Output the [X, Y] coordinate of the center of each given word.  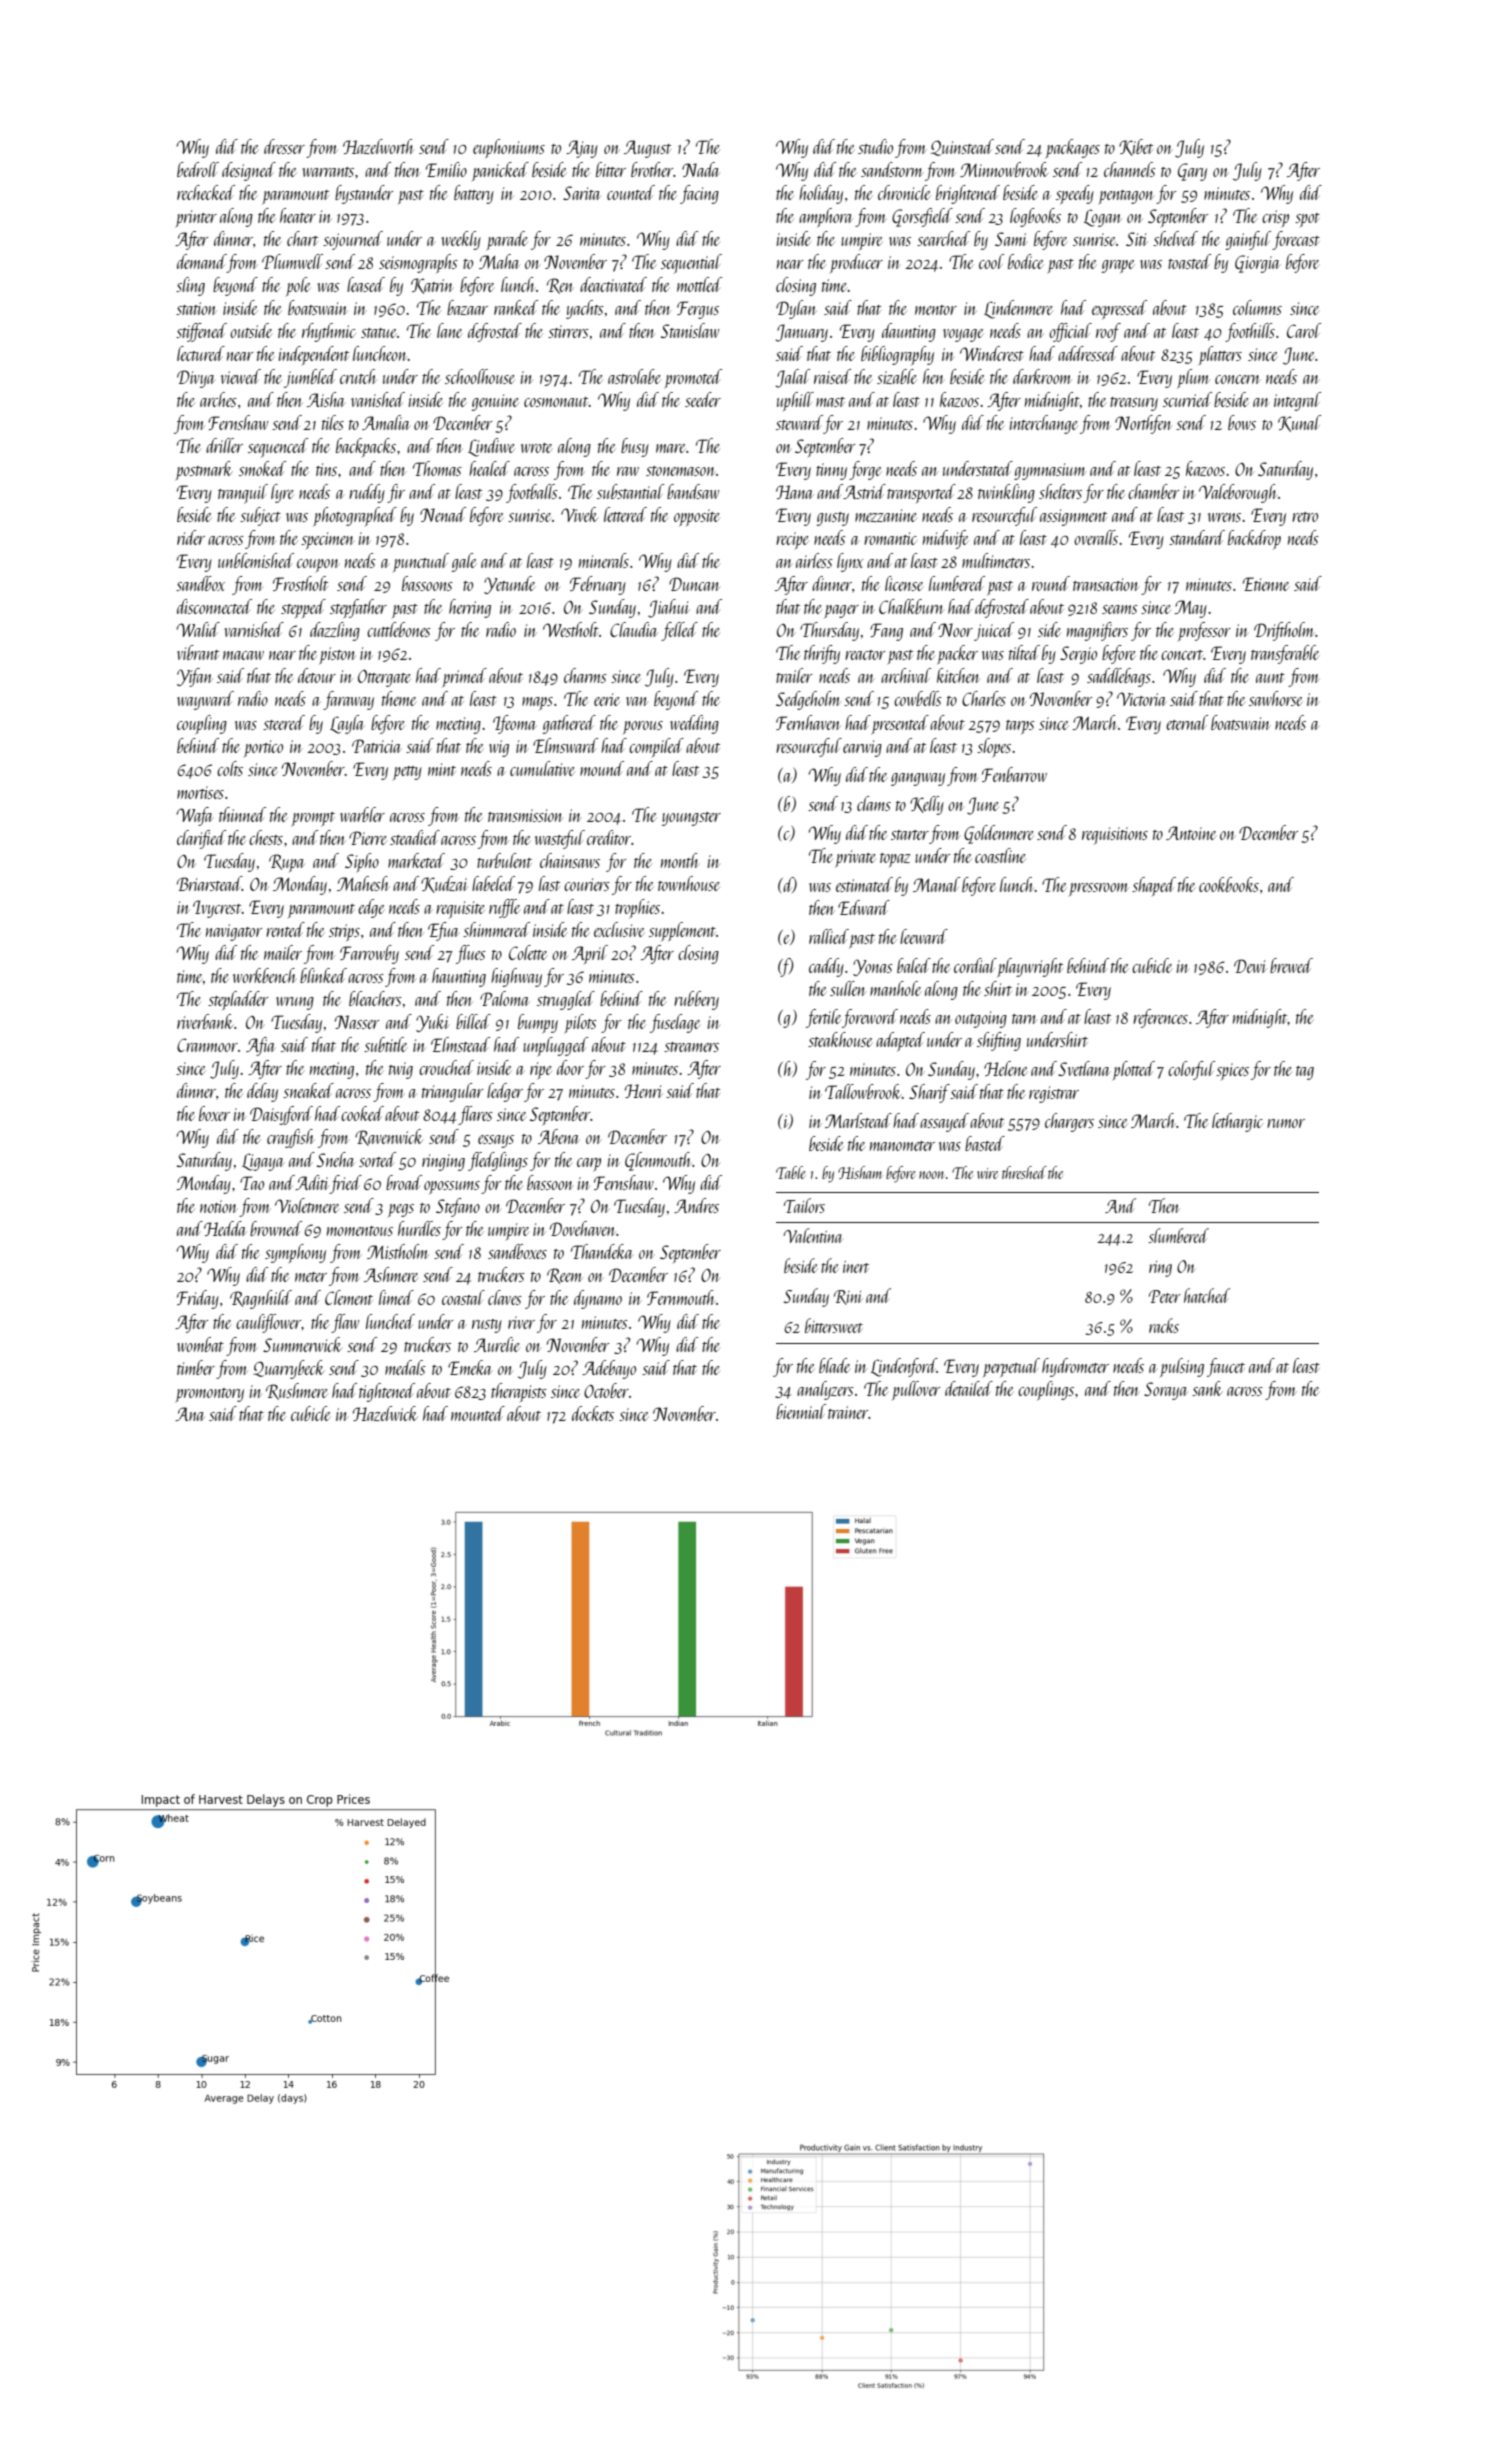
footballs [532, 493]
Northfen [1143, 424]
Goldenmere [999, 834]
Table [790, 1172]
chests [266, 837]
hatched [1207, 1295]
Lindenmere [1018, 309]
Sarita [582, 193]
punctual [421, 562]
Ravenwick [389, 1137]
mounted [478, 1413]
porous [643, 727]
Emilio [446, 169]
